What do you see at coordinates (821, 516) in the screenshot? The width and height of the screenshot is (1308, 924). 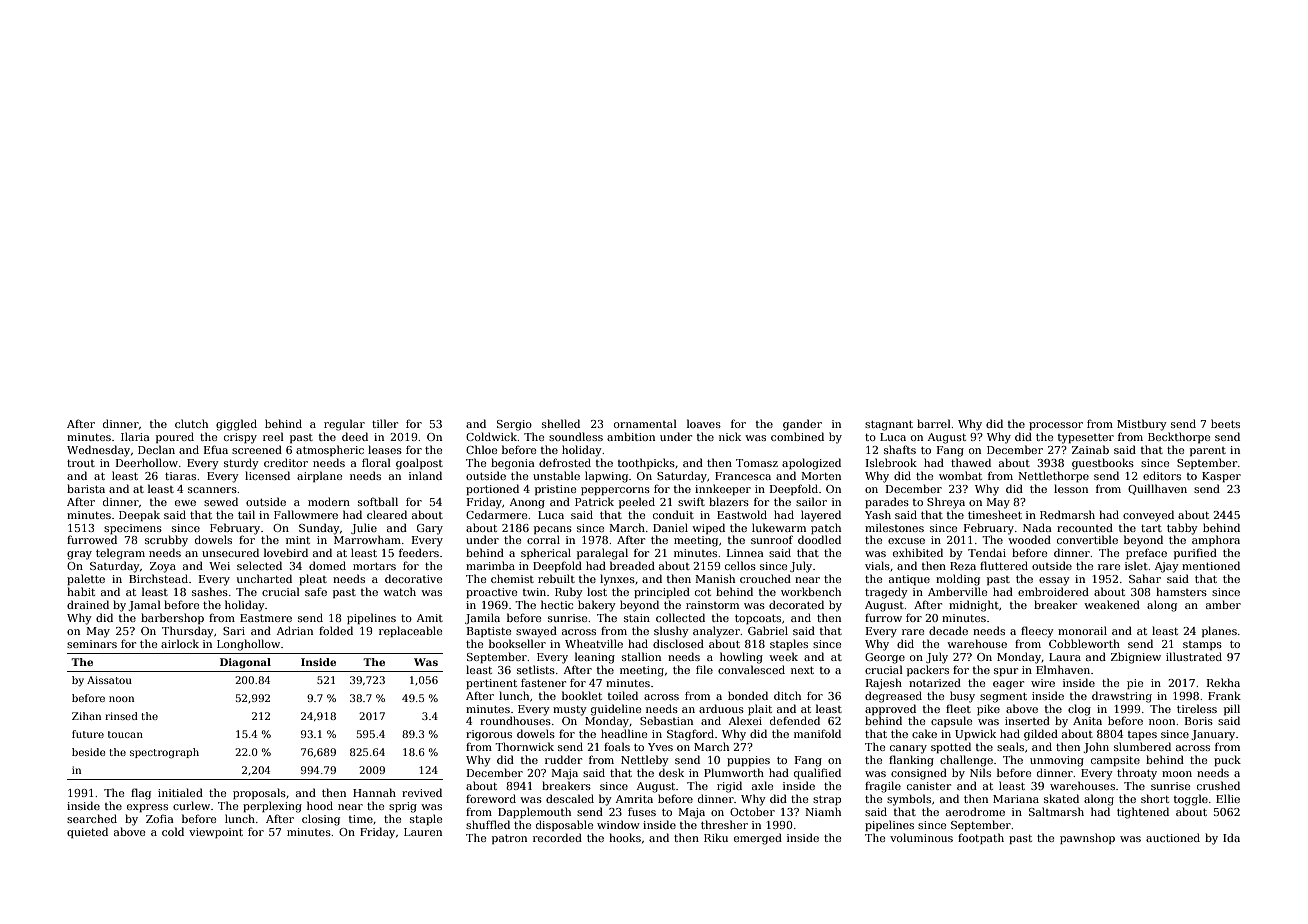 I see `layered` at bounding box center [821, 516].
